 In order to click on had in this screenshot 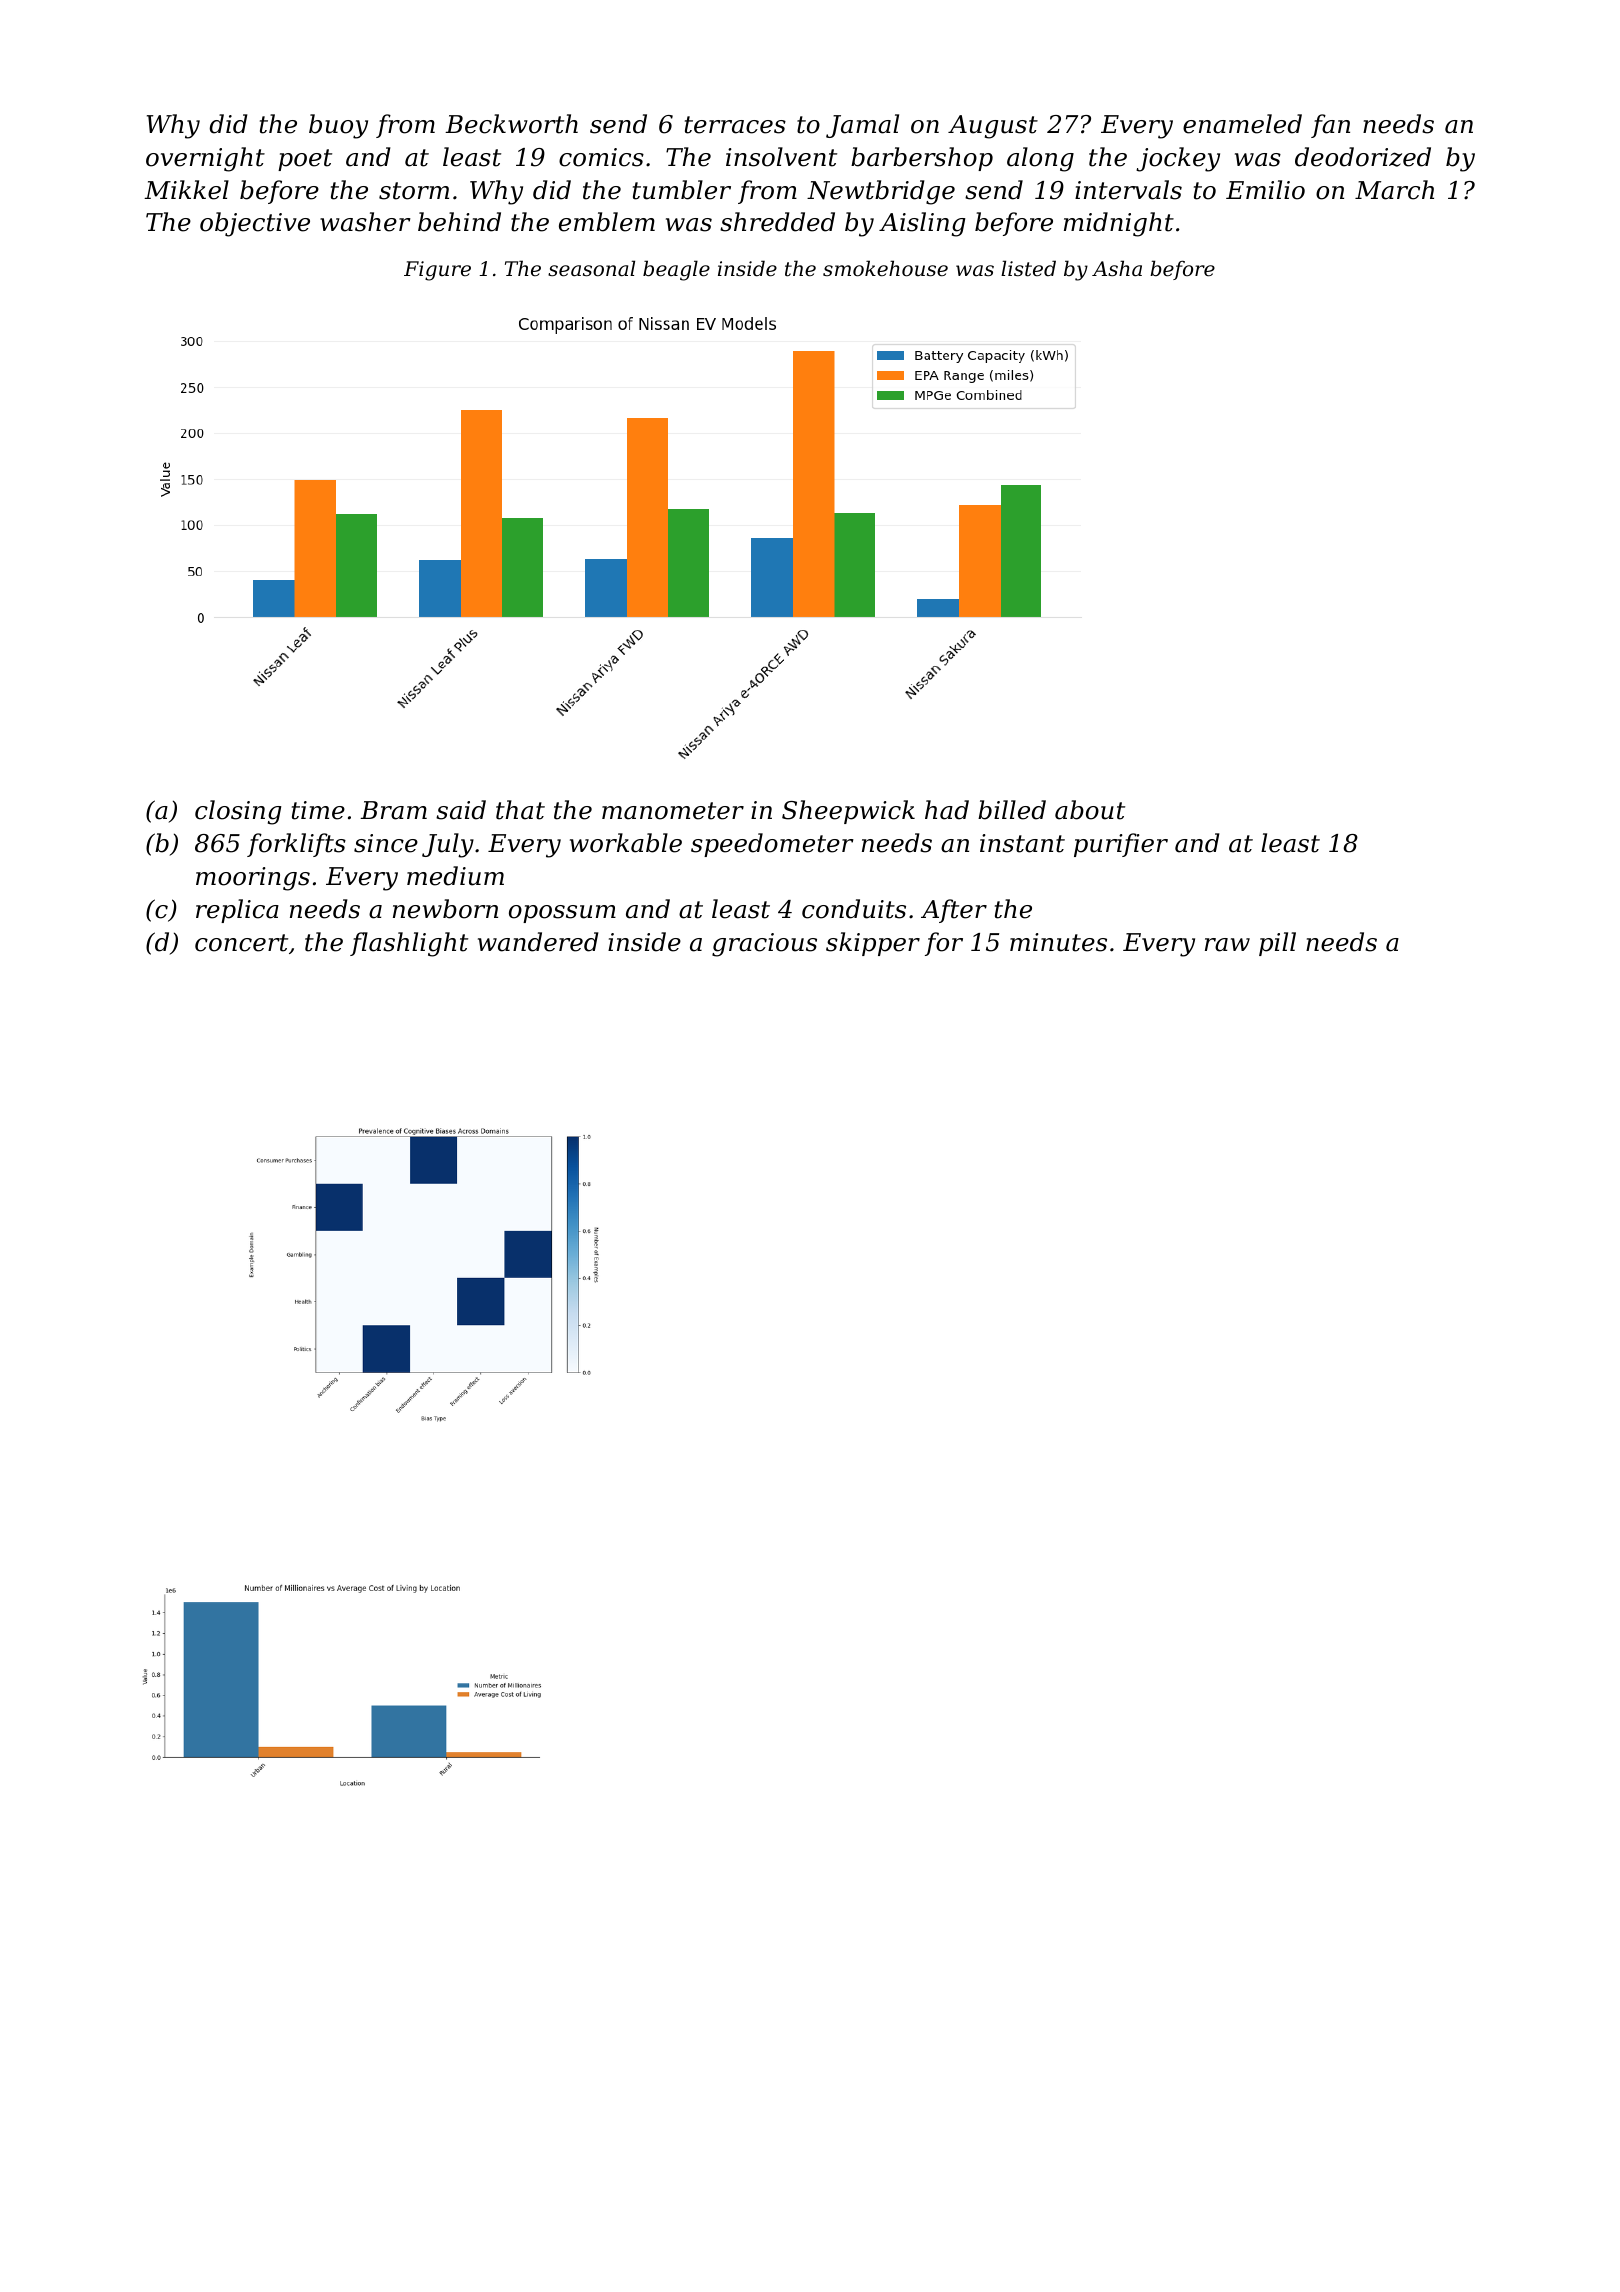, I will do `click(947, 810)`.
